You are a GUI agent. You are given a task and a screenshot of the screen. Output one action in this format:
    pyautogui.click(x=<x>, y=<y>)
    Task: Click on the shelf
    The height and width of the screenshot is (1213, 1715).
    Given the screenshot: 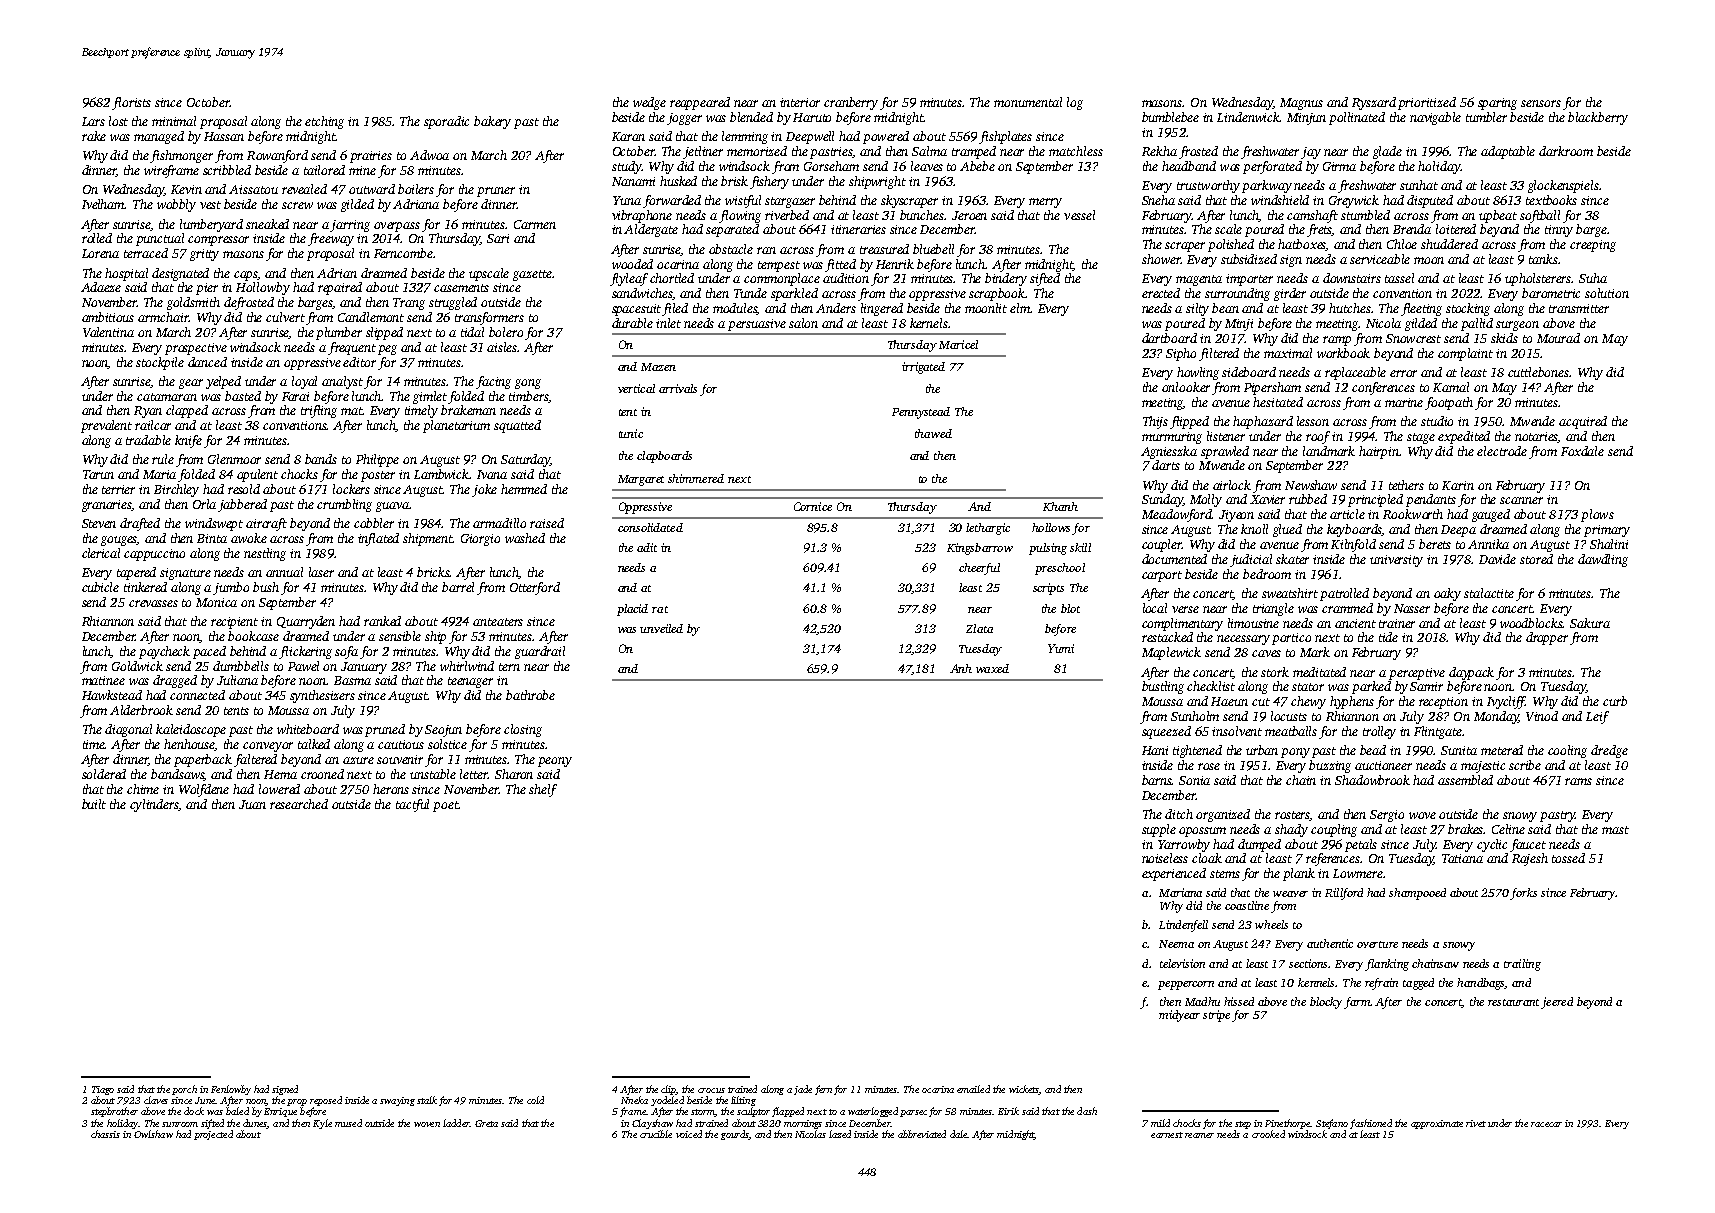 What is the action you would take?
    pyautogui.click(x=543, y=790)
